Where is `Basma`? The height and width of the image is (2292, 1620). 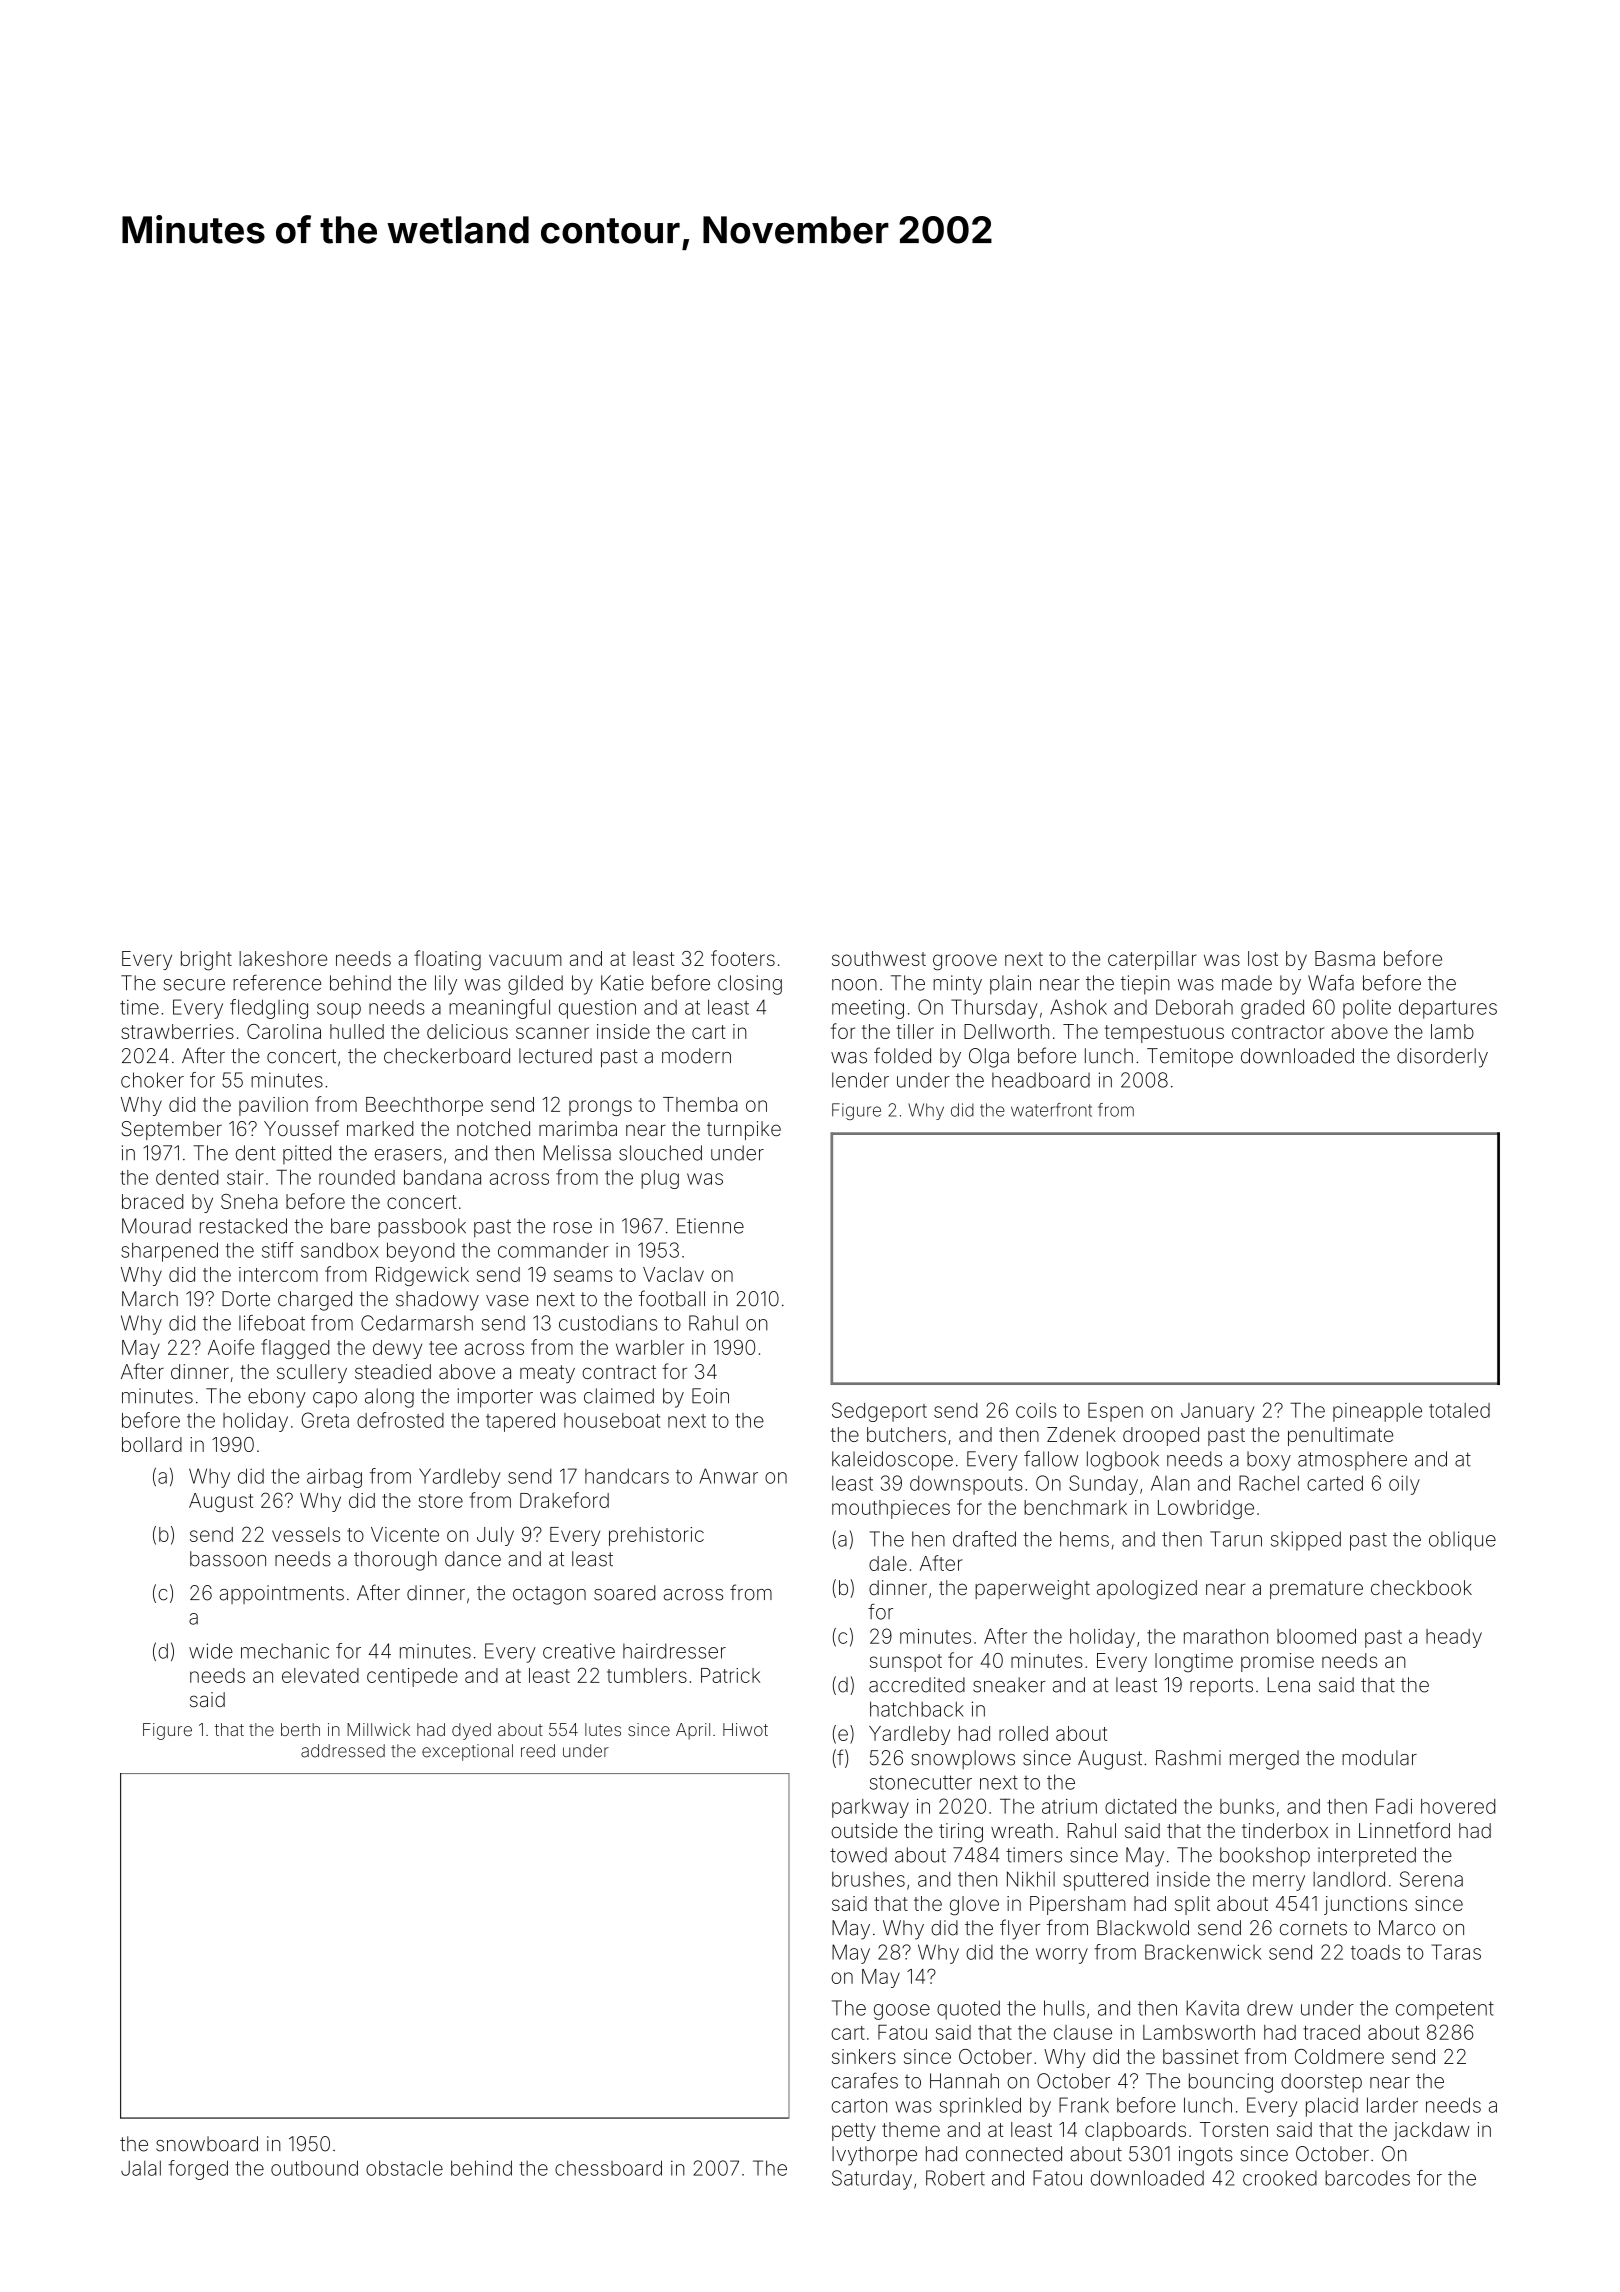 Basma is located at coordinates (1345, 958).
